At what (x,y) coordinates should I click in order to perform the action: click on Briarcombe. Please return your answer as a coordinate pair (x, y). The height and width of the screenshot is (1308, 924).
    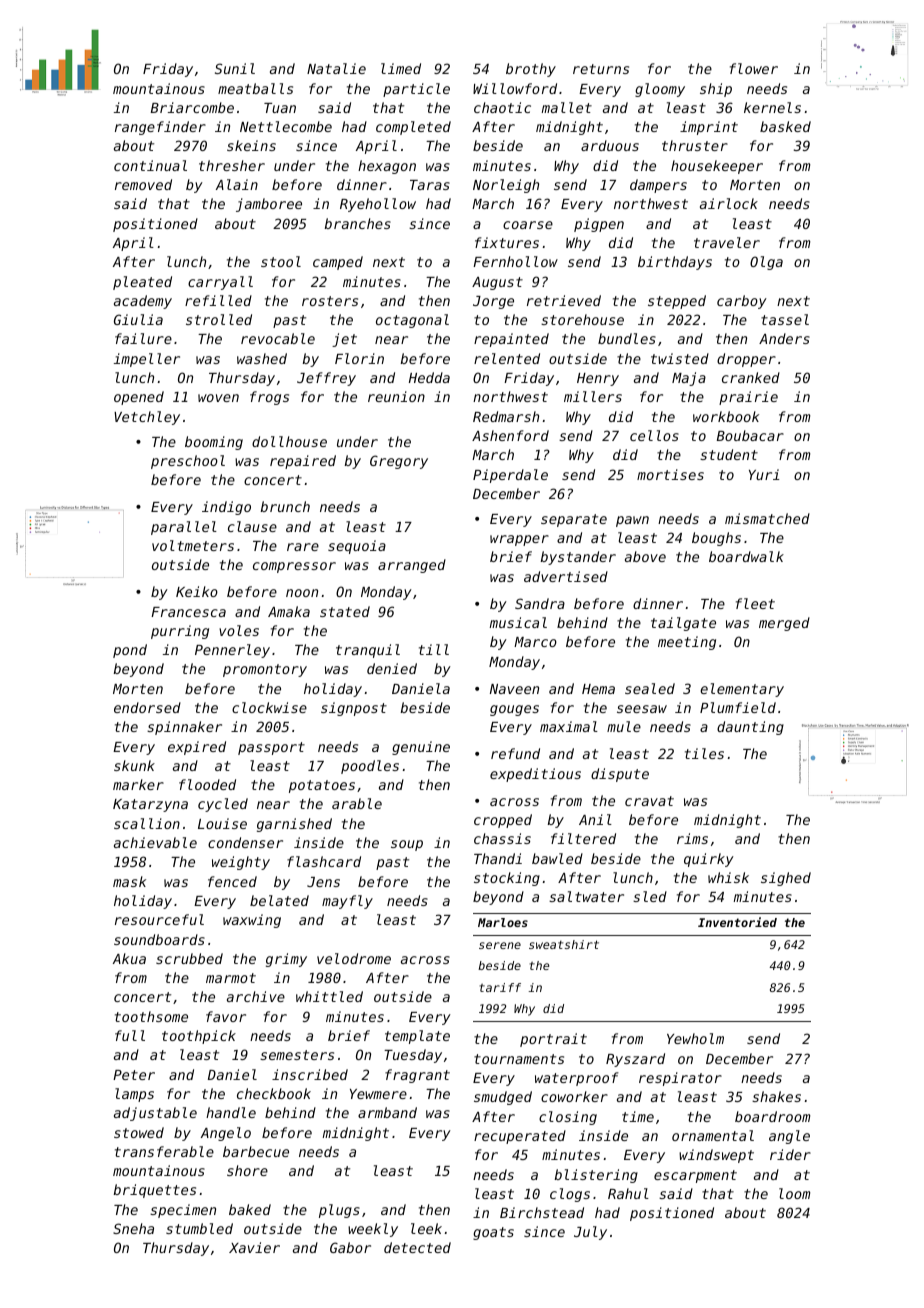
    Looking at the image, I should click on (192, 107).
